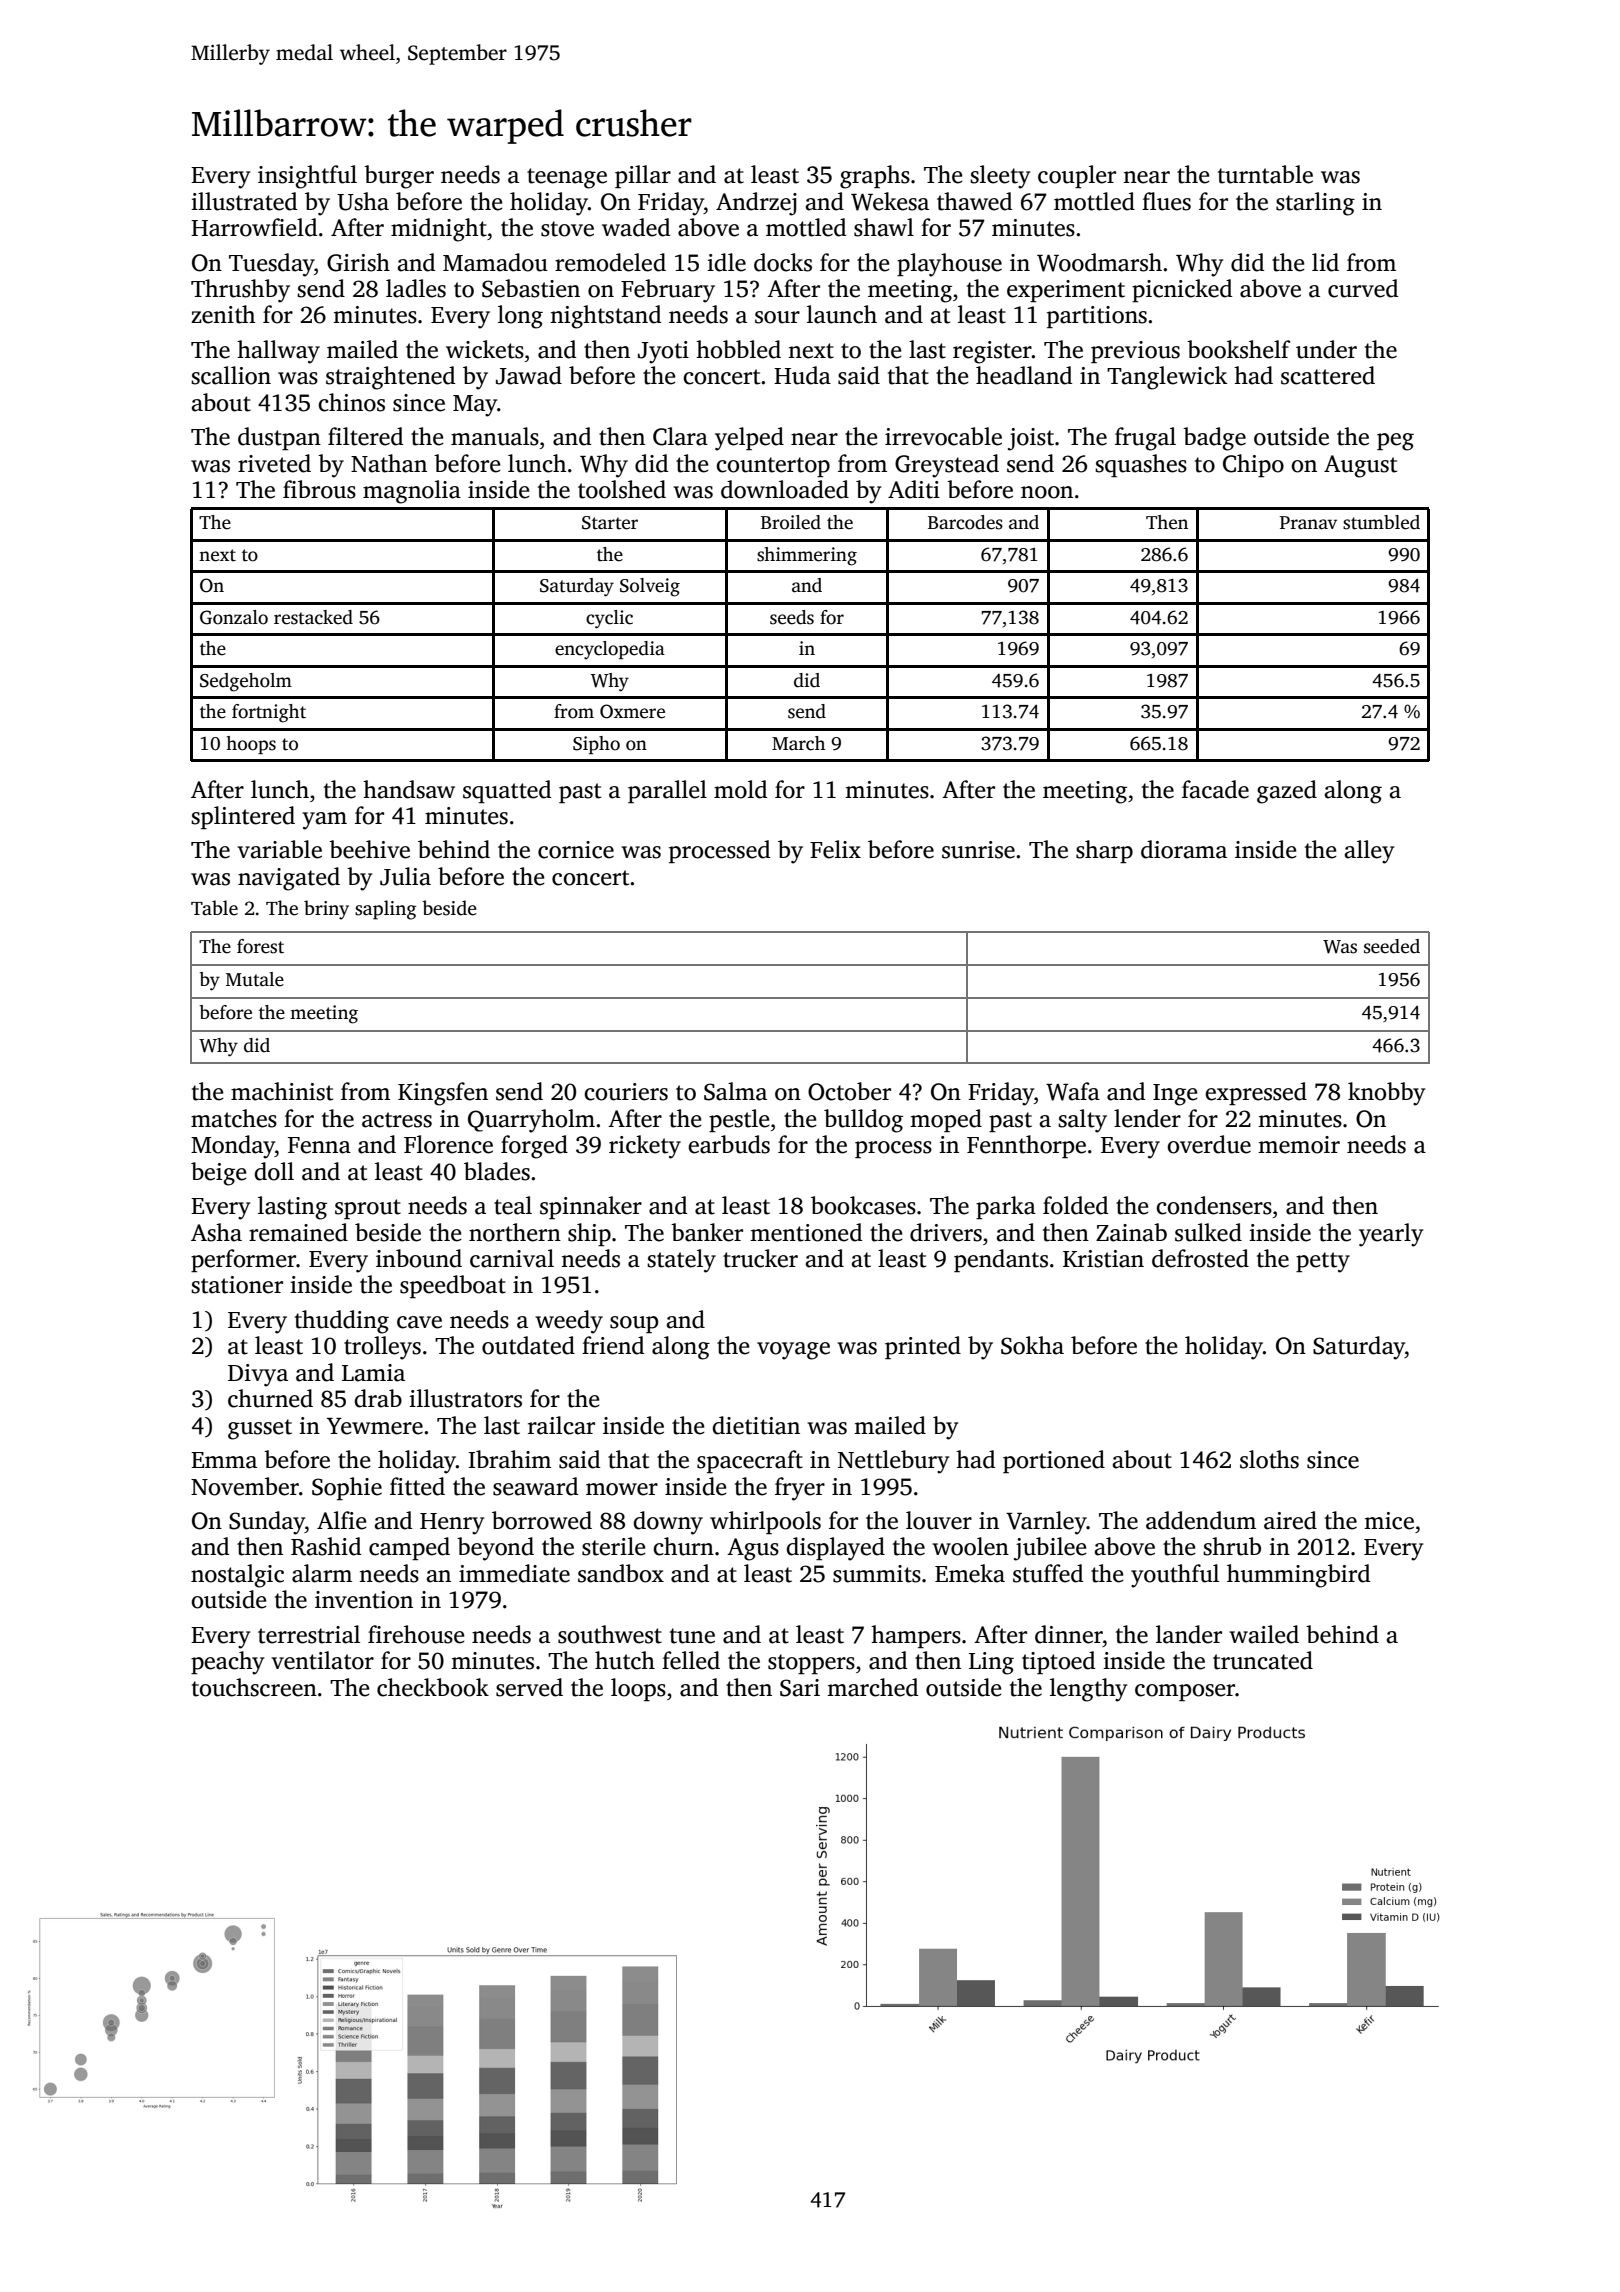 The image size is (1620, 2292). I want to click on filtered, so click(365, 436).
